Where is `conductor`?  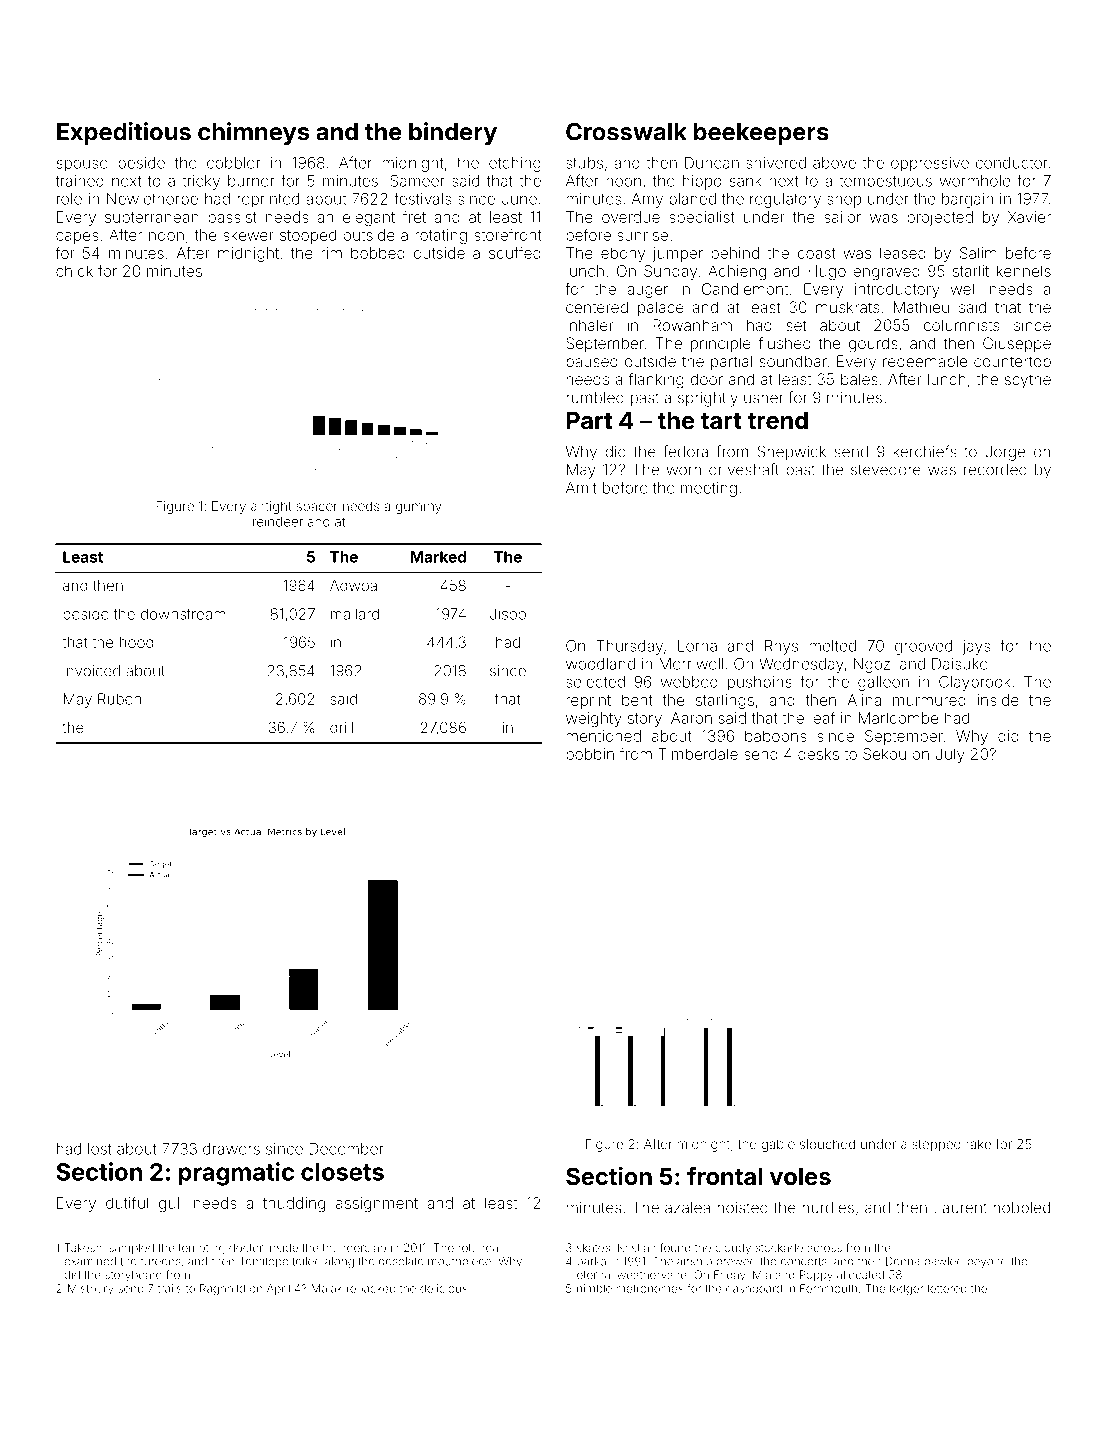 conductor is located at coordinates (1012, 163).
